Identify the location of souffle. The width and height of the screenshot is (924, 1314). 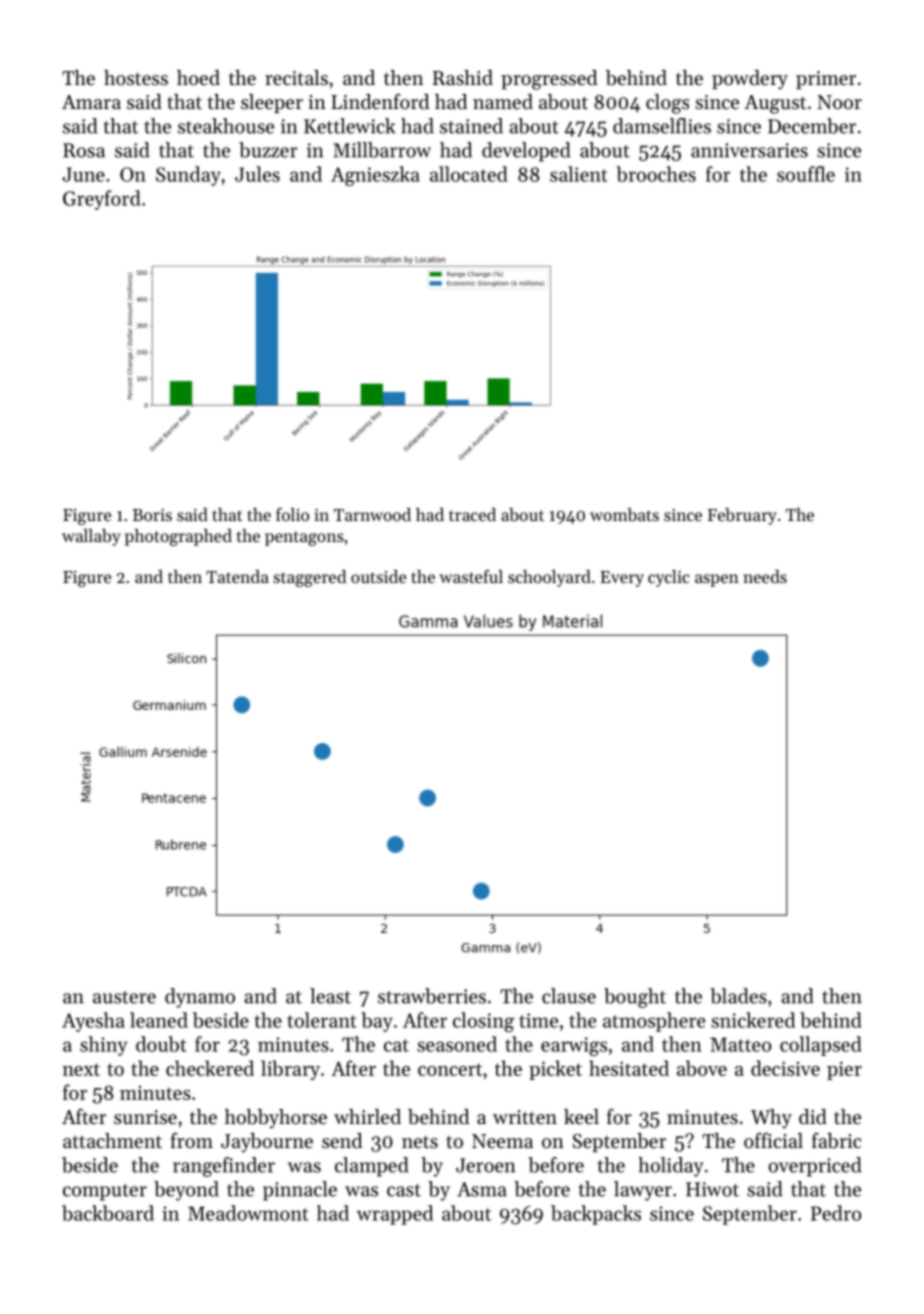
(806, 174).
